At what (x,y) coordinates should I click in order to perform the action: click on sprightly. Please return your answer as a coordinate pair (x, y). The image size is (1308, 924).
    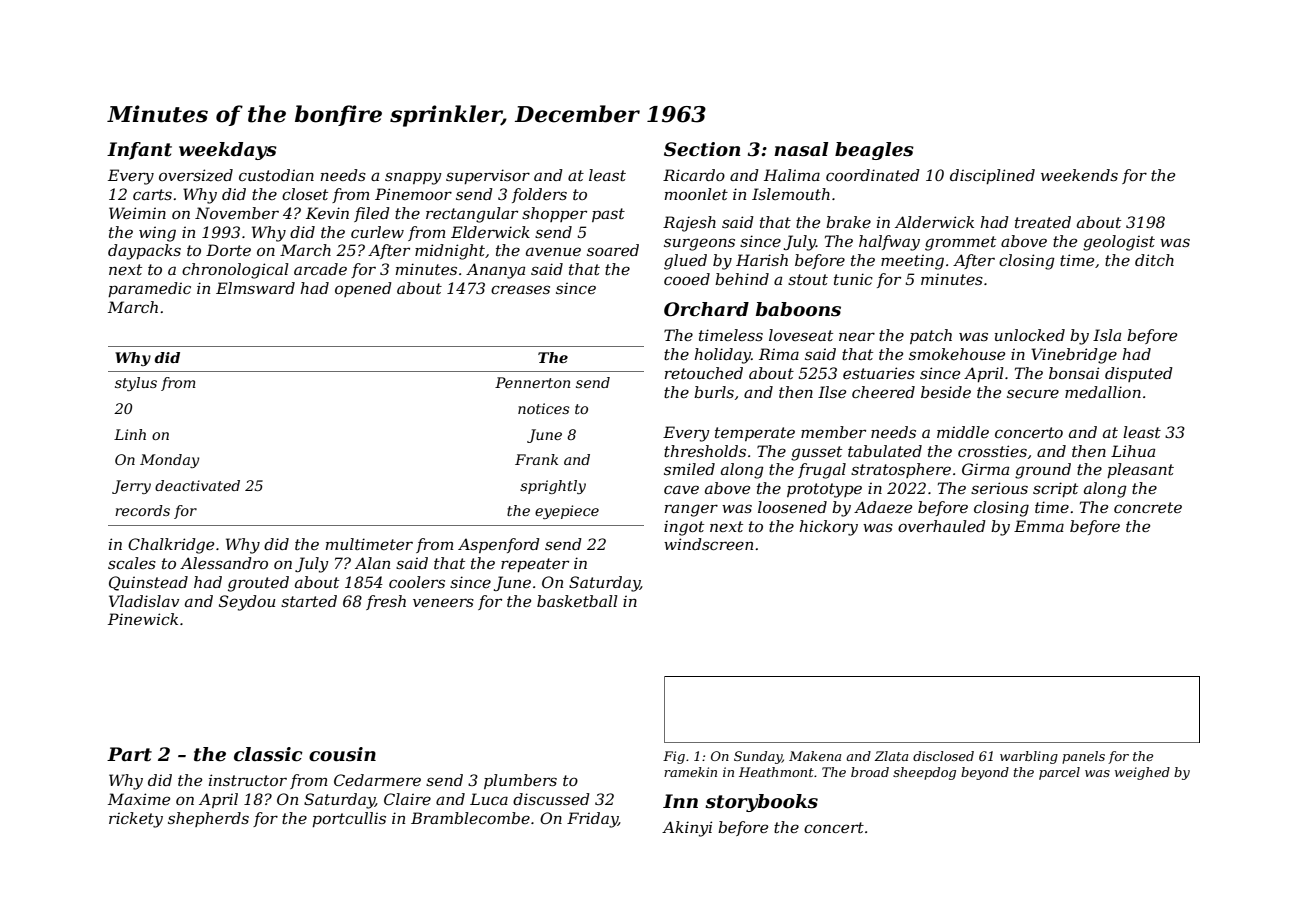
    Looking at the image, I should click on (553, 487).
